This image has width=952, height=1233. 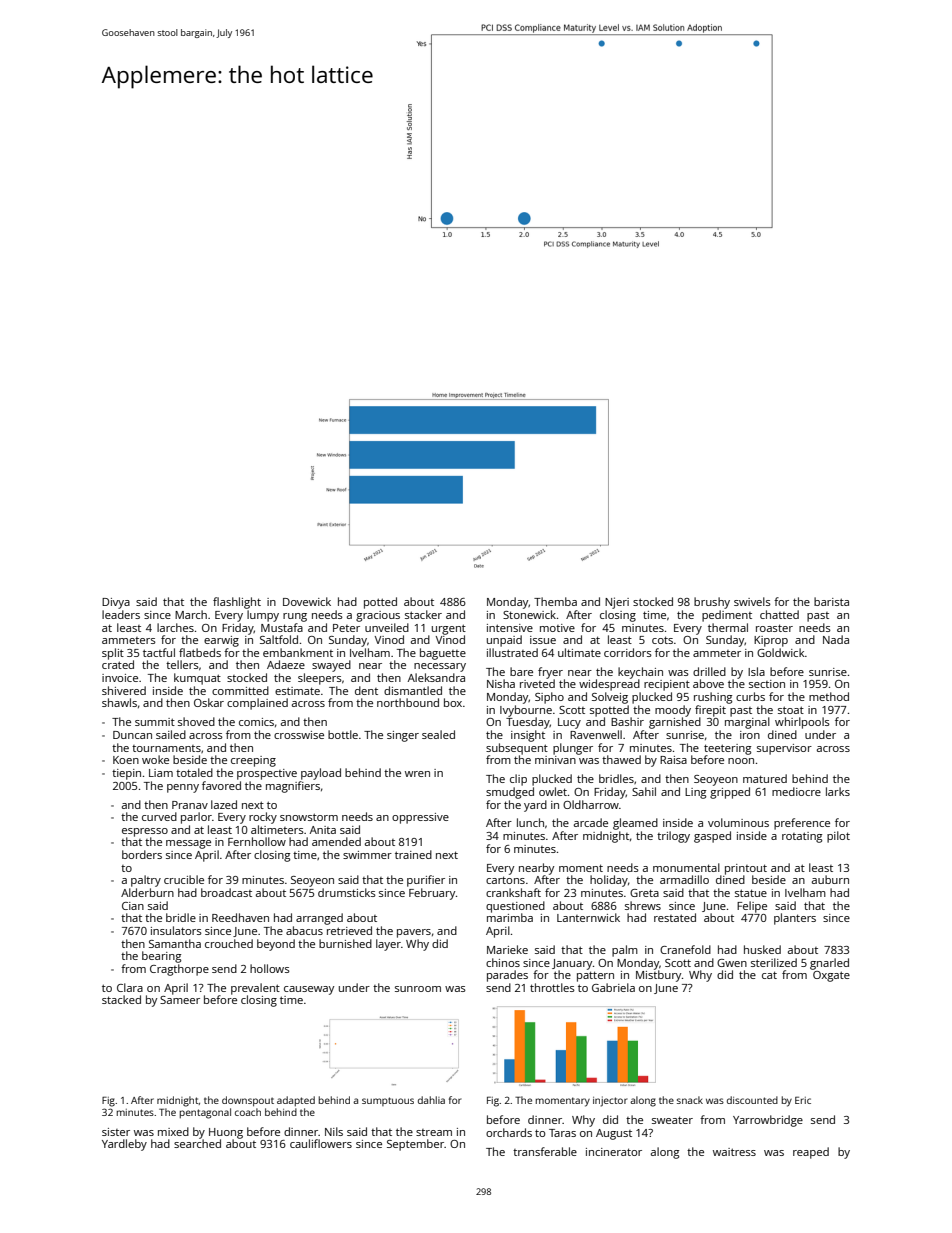 I want to click on Themba, so click(x=555, y=601).
